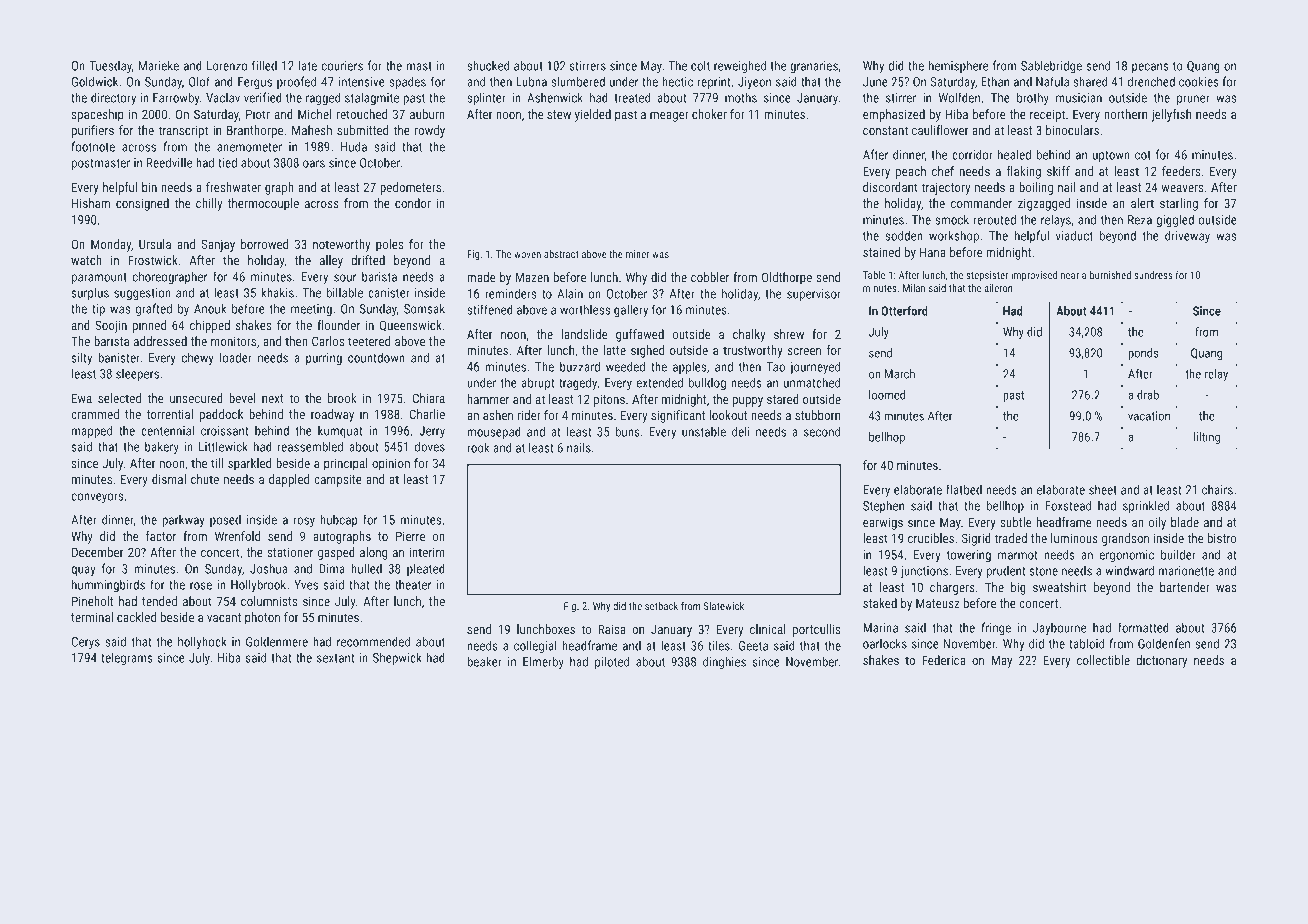 Image resolution: width=1308 pixels, height=924 pixels. Describe the element at coordinates (952, 219) in the image. I see `smock` at that location.
